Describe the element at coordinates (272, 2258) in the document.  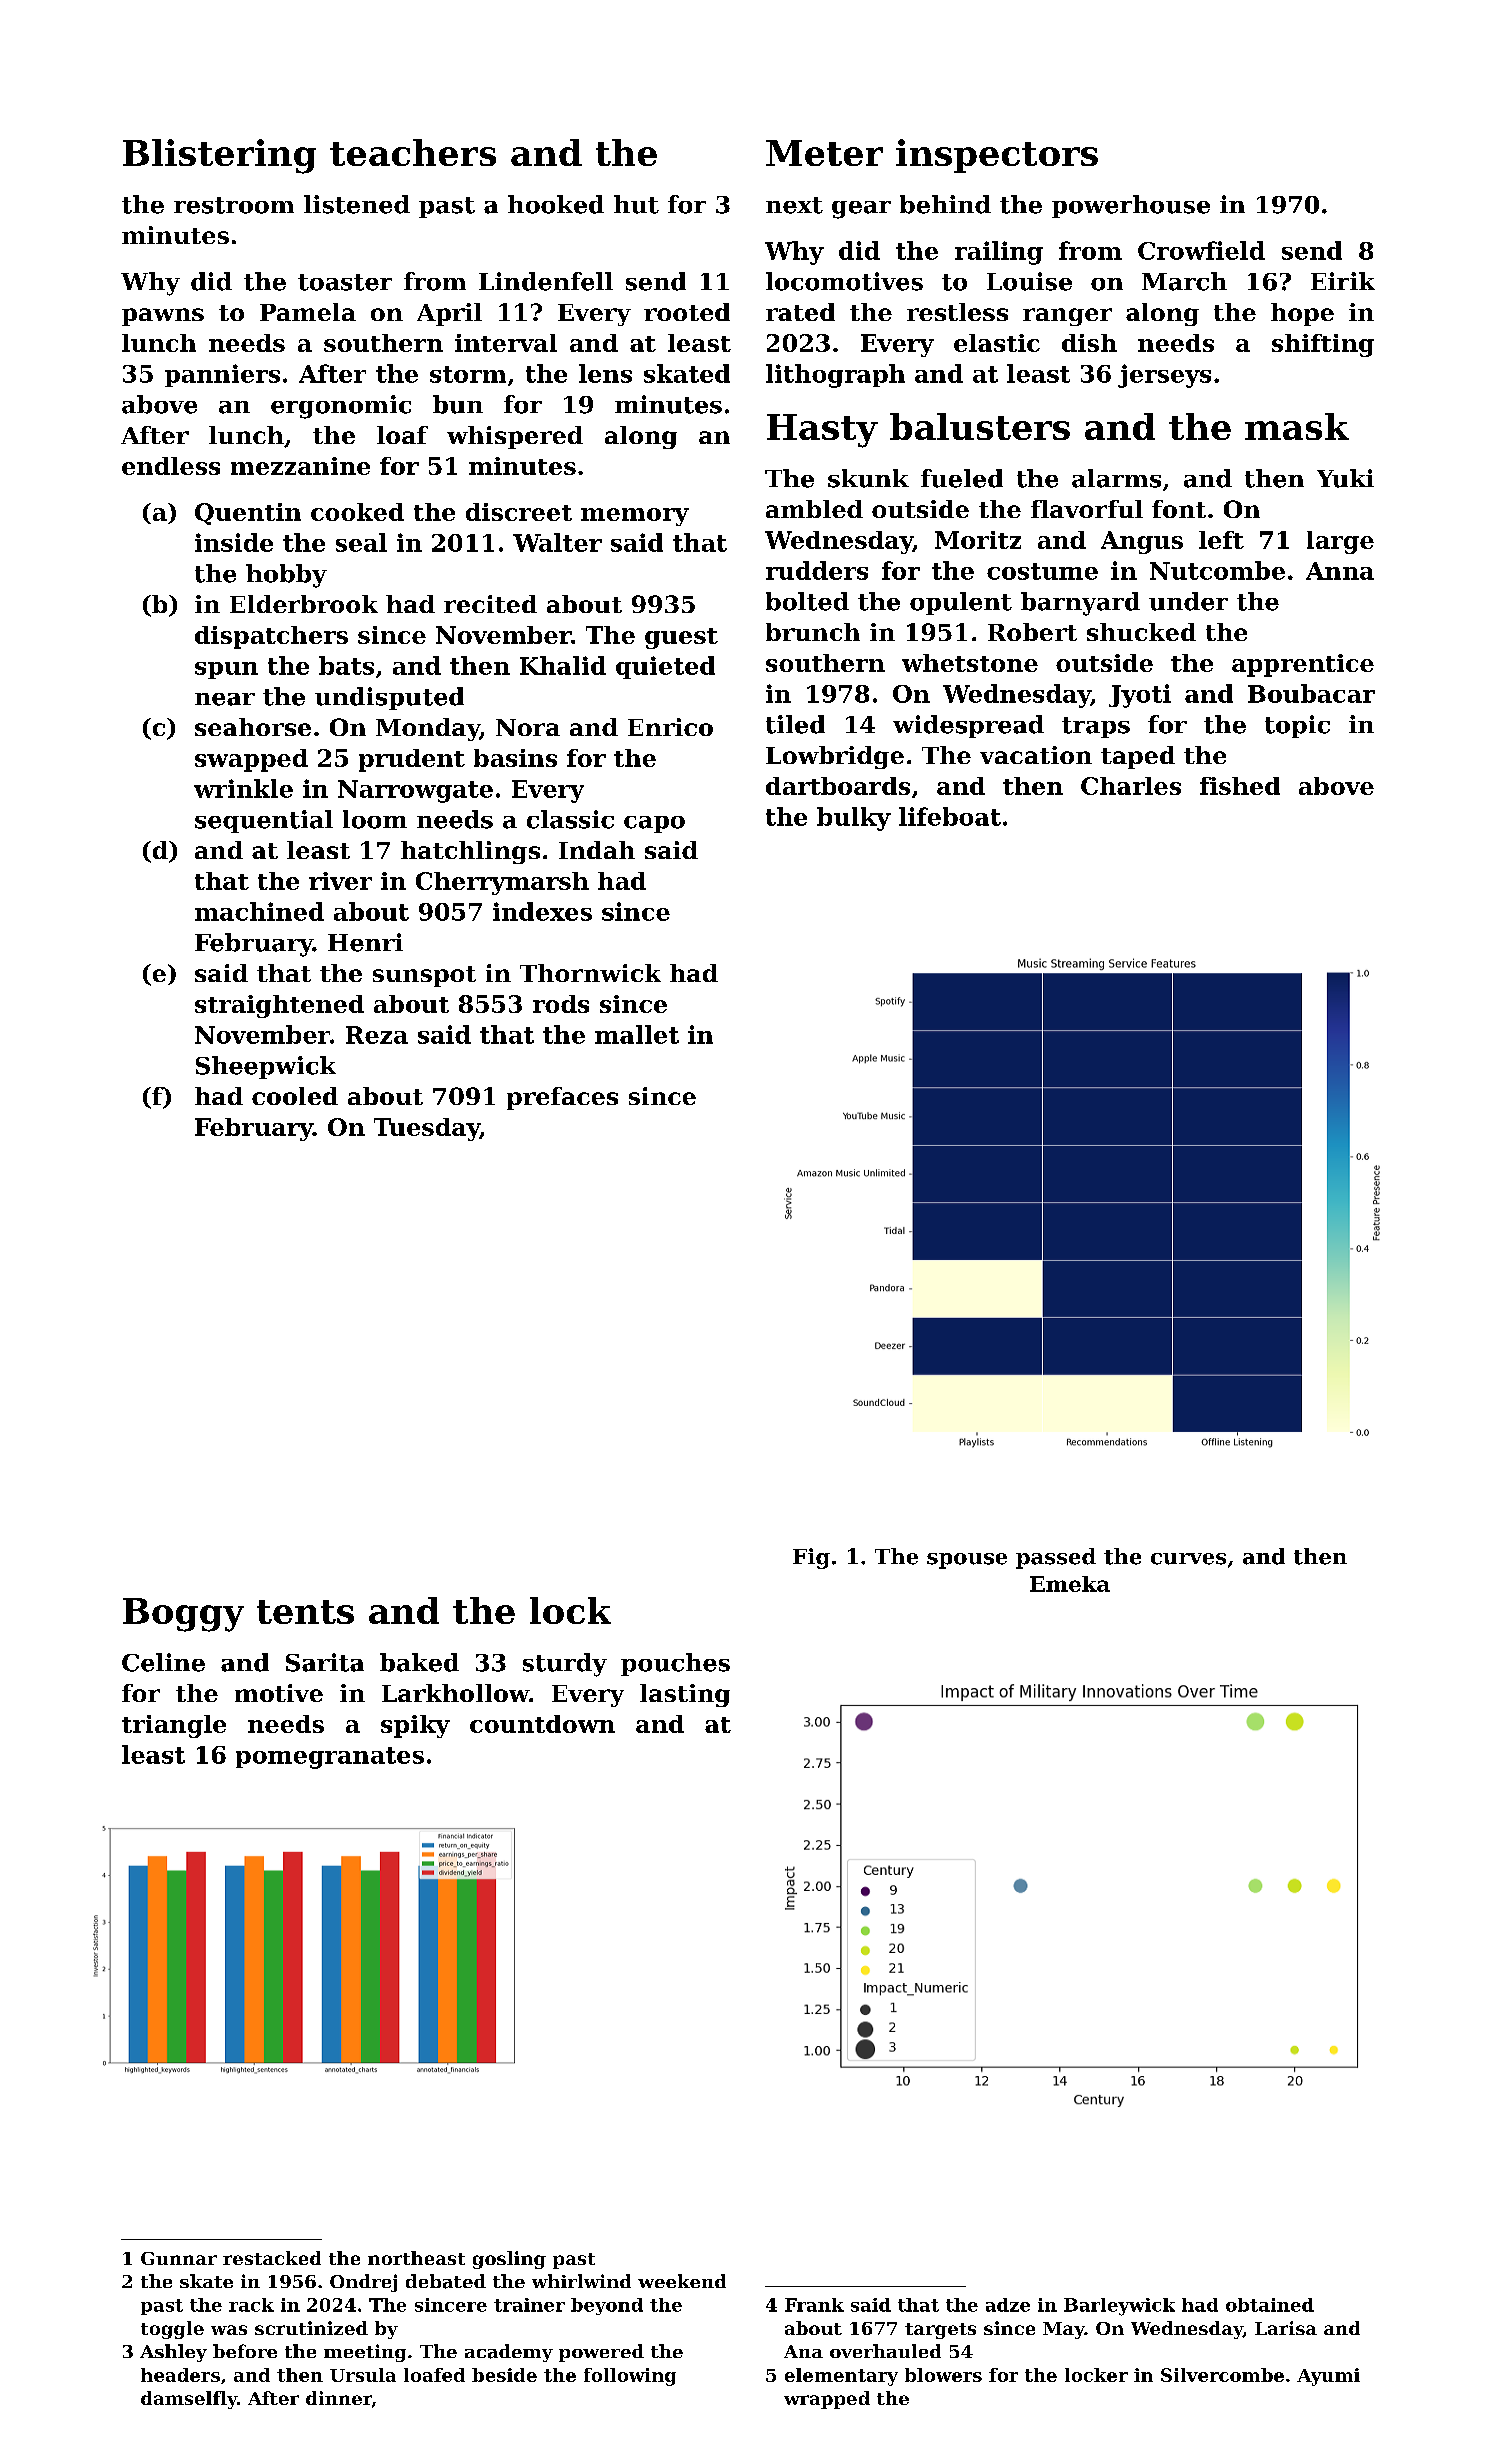
I see `restacked` at that location.
